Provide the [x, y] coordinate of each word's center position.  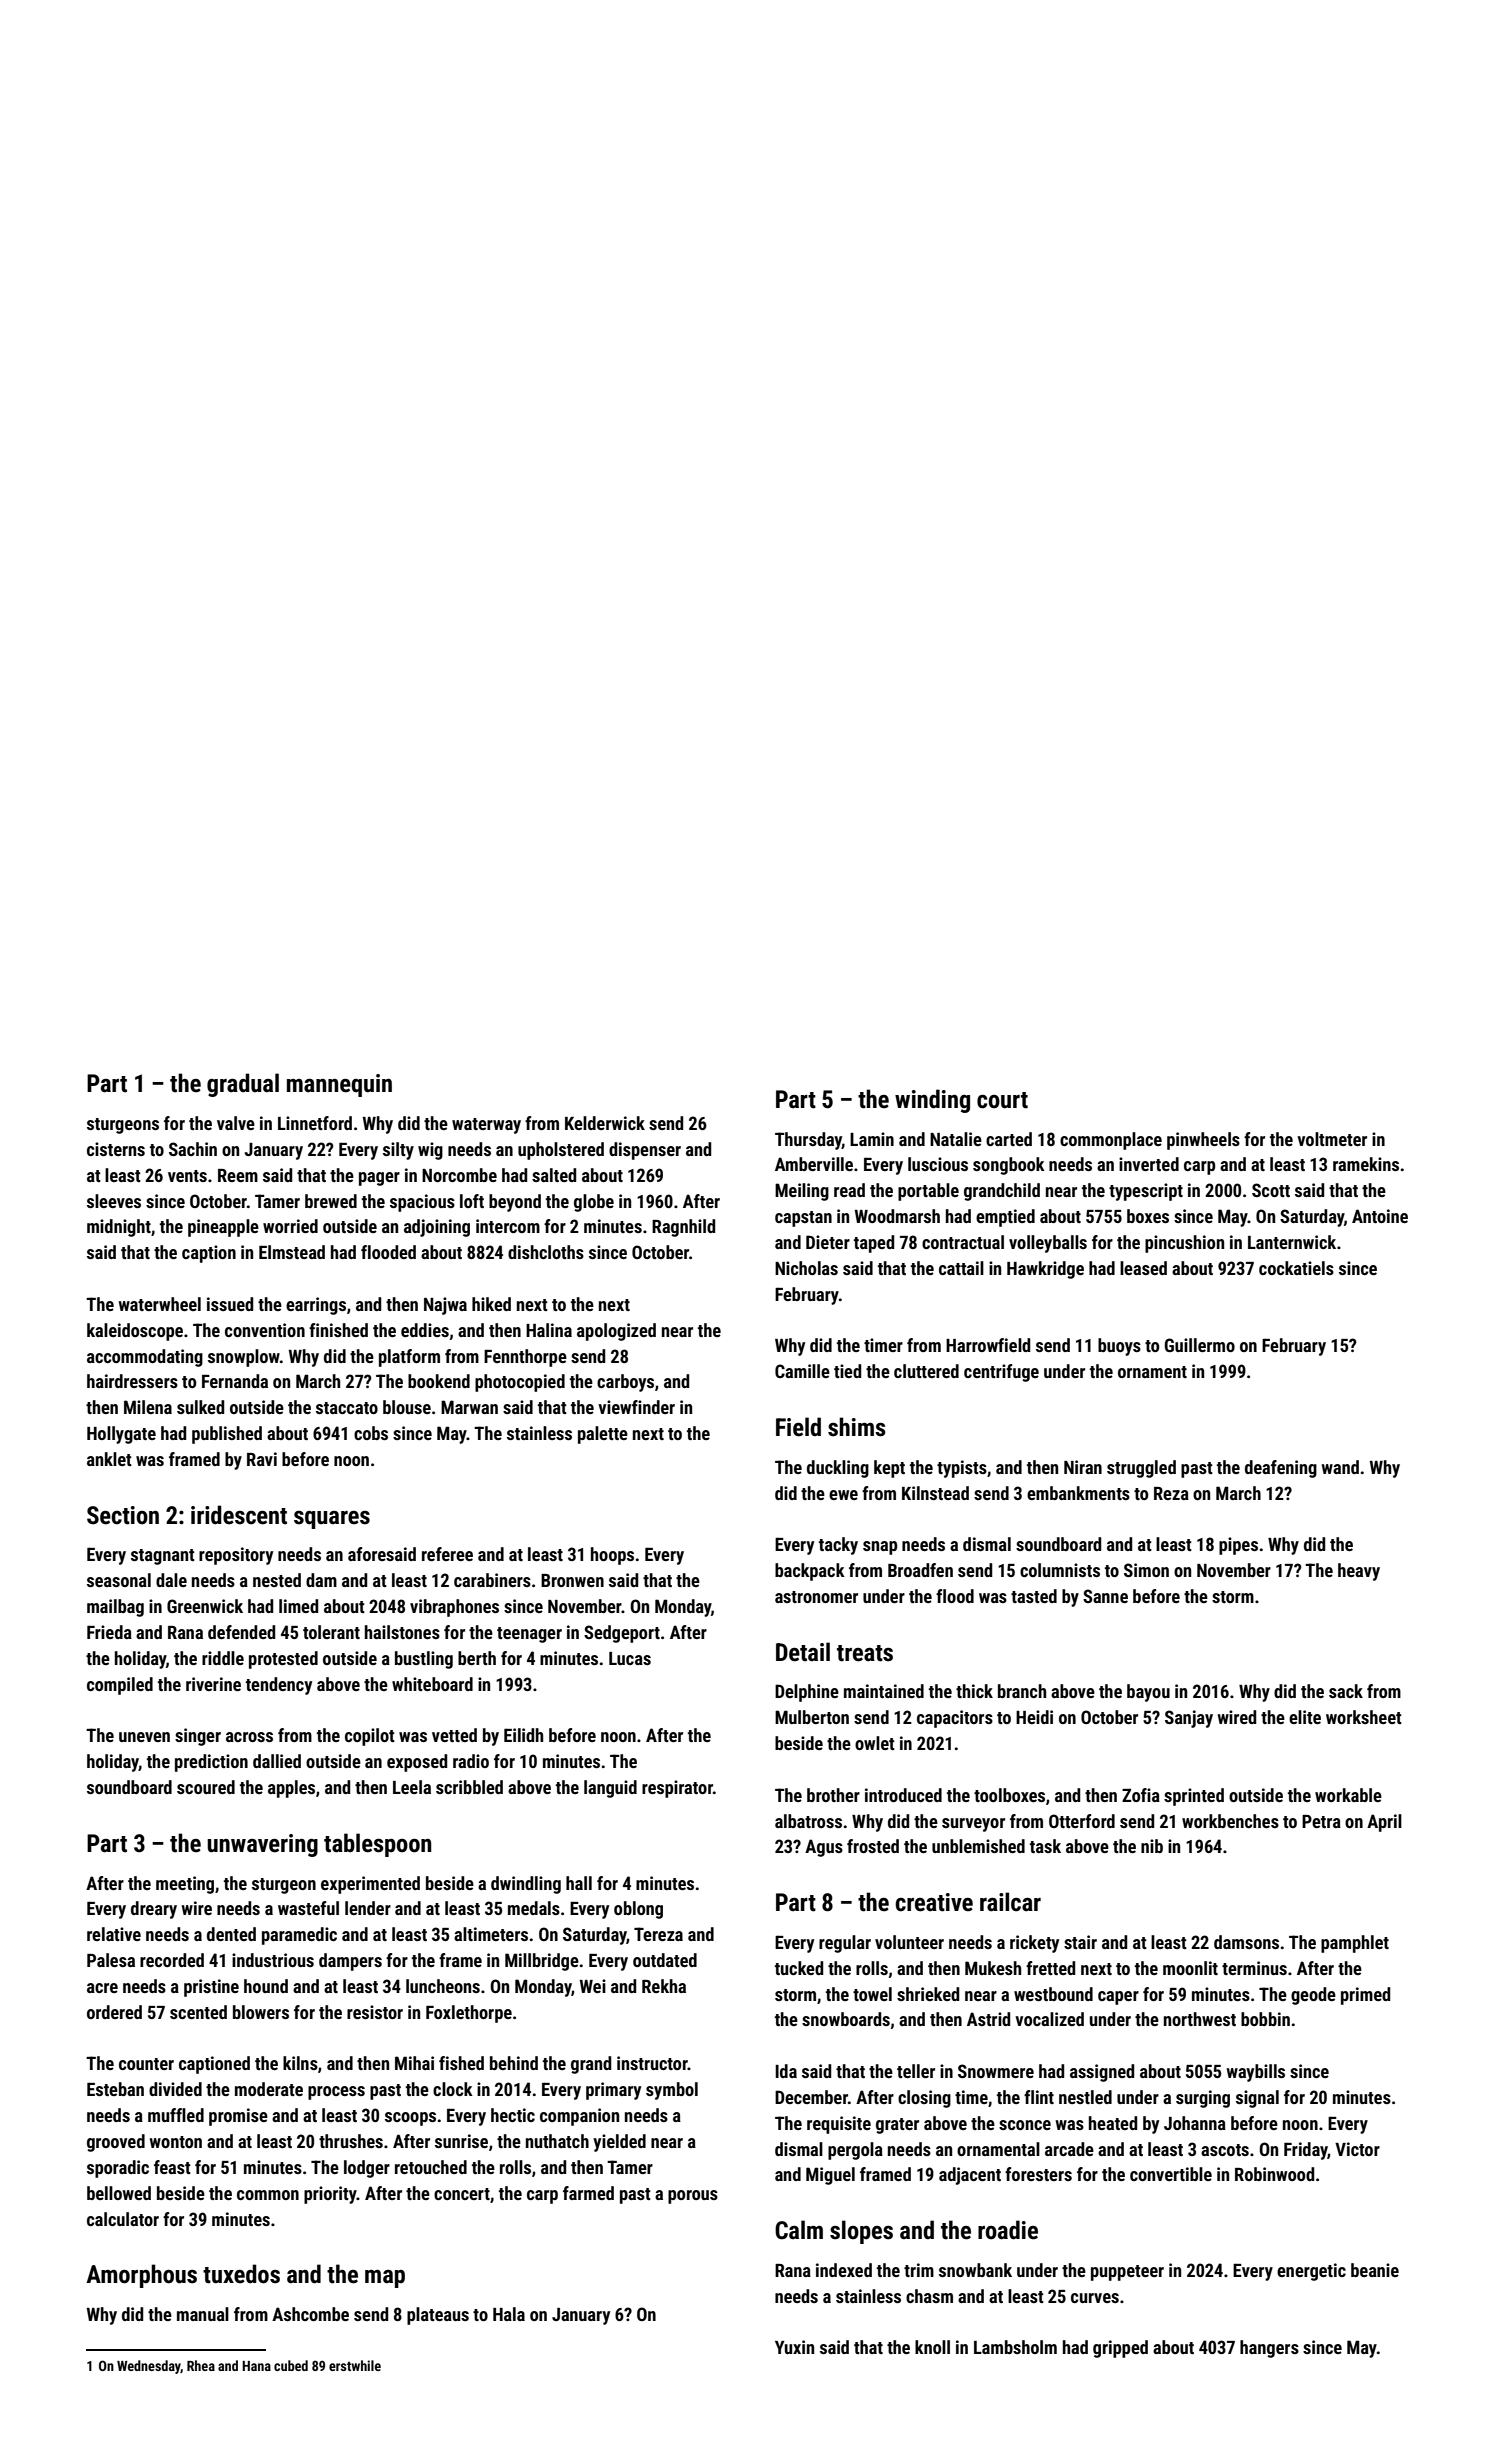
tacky [838, 1546]
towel [872, 1994]
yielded [619, 2143]
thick [974, 1691]
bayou [1148, 1693]
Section [123, 1515]
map [385, 2279]
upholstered [561, 1151]
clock [453, 2089]
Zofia [1141, 1795]
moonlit [1190, 1968]
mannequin [339, 1085]
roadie [1008, 2230]
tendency [279, 1686]
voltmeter [1332, 1139]
